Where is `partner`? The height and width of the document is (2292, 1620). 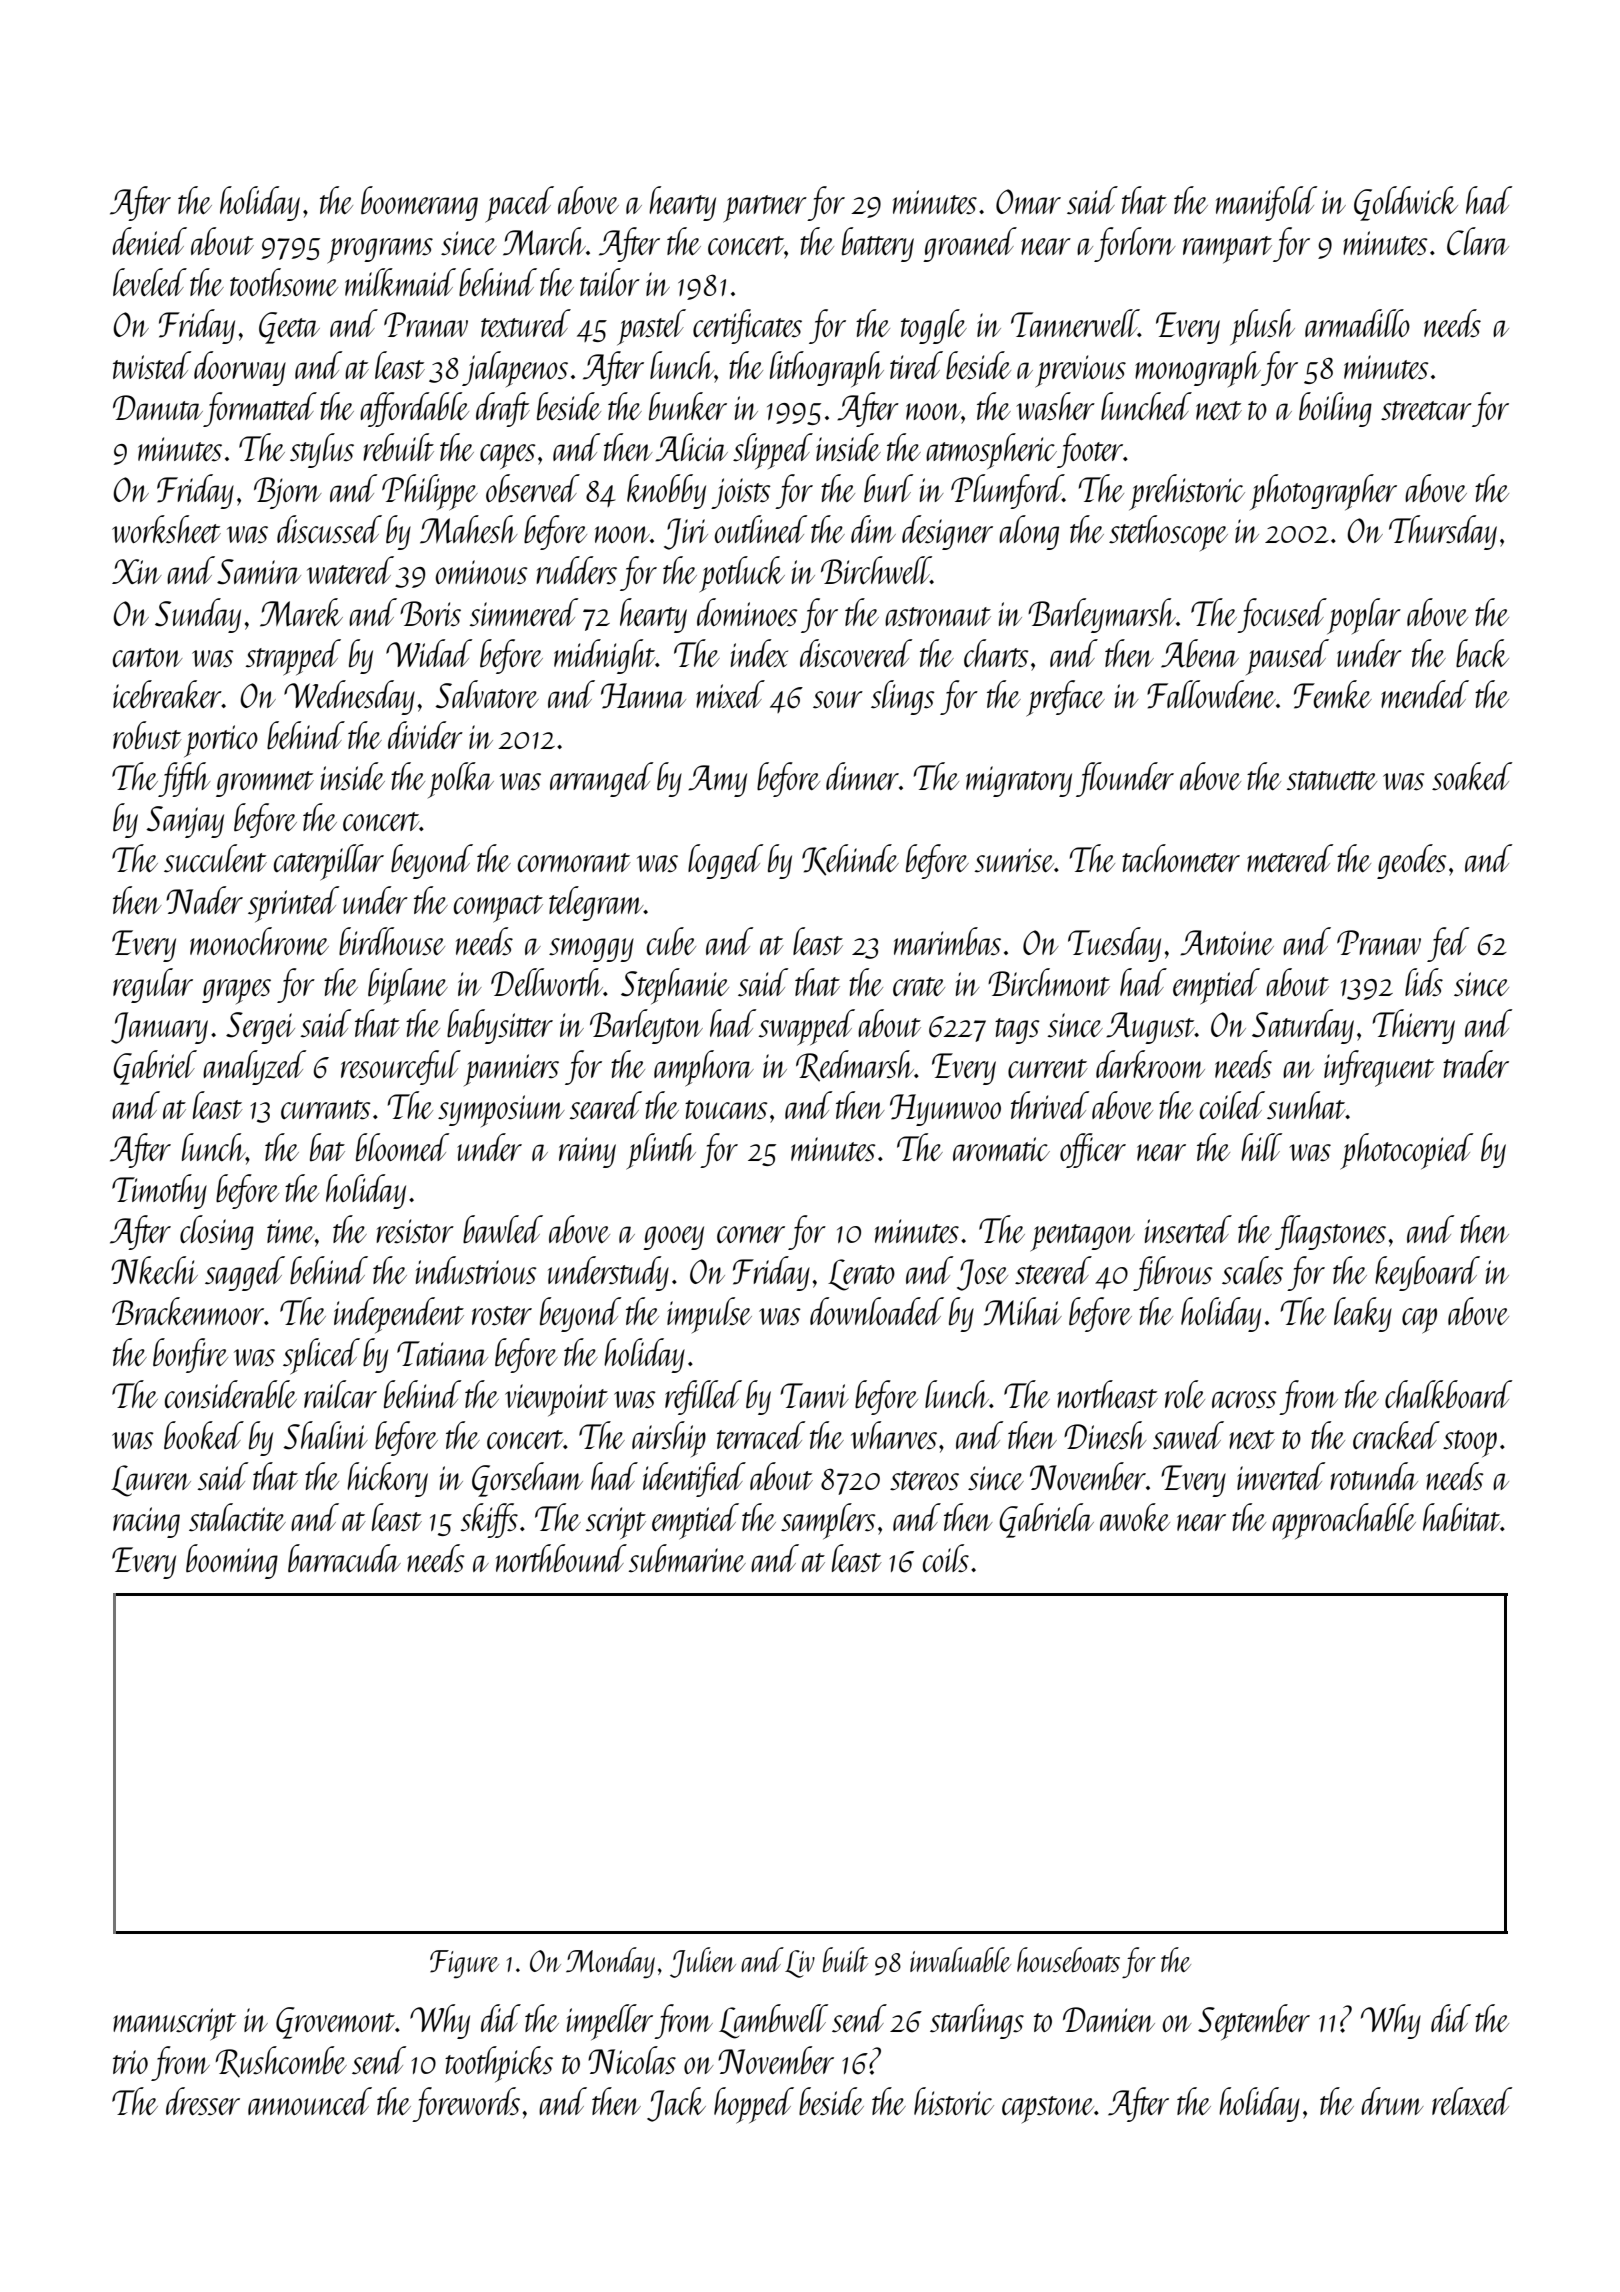
partner is located at coordinates (765, 209).
